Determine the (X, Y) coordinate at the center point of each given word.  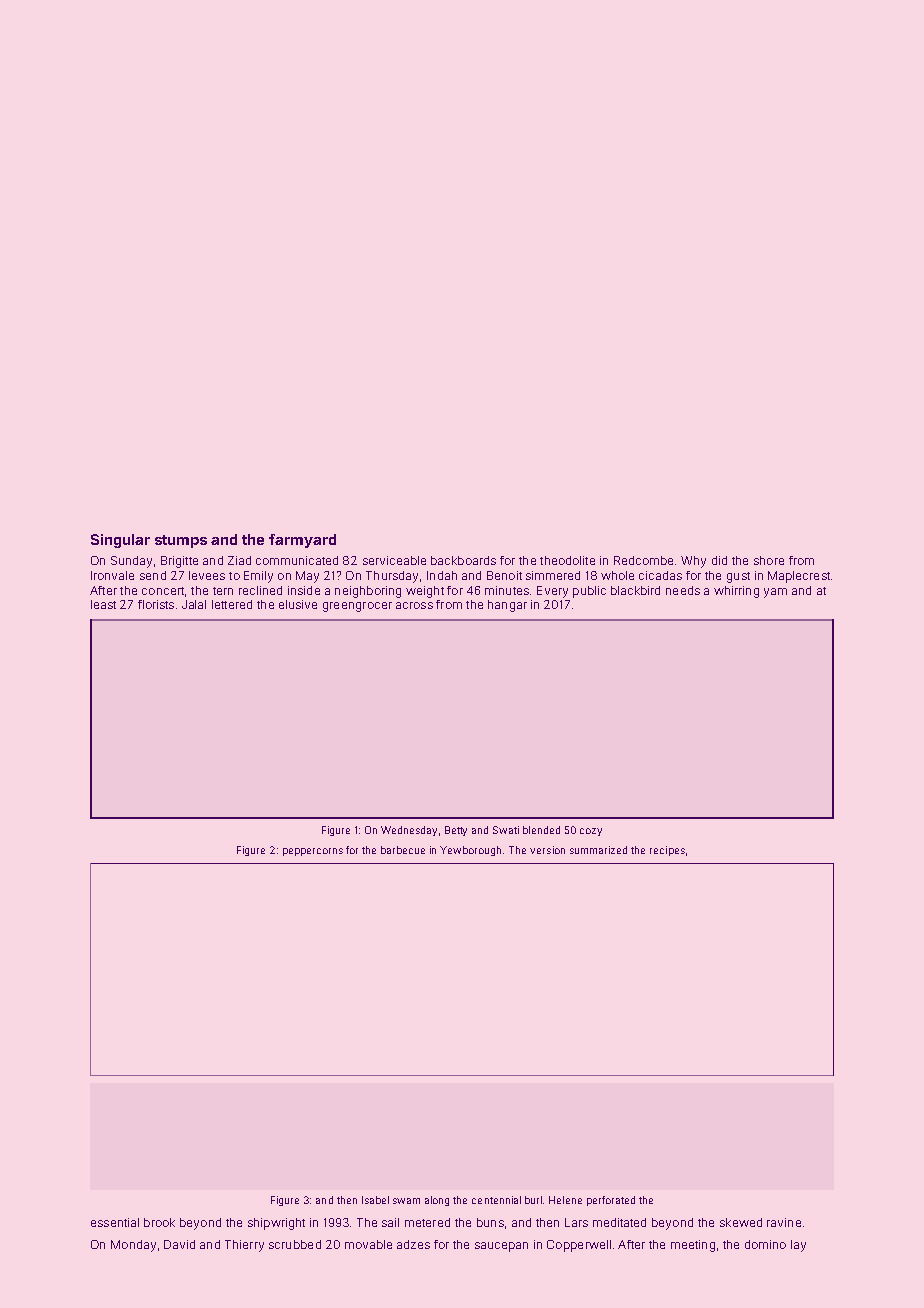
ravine (784, 1222)
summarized (598, 850)
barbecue (403, 850)
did (719, 560)
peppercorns (313, 852)
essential (115, 1222)
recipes (667, 851)
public (589, 592)
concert (163, 591)
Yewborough (470, 851)
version (547, 850)
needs (683, 590)
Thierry (244, 1246)
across (414, 605)
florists (156, 604)
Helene (565, 1200)
